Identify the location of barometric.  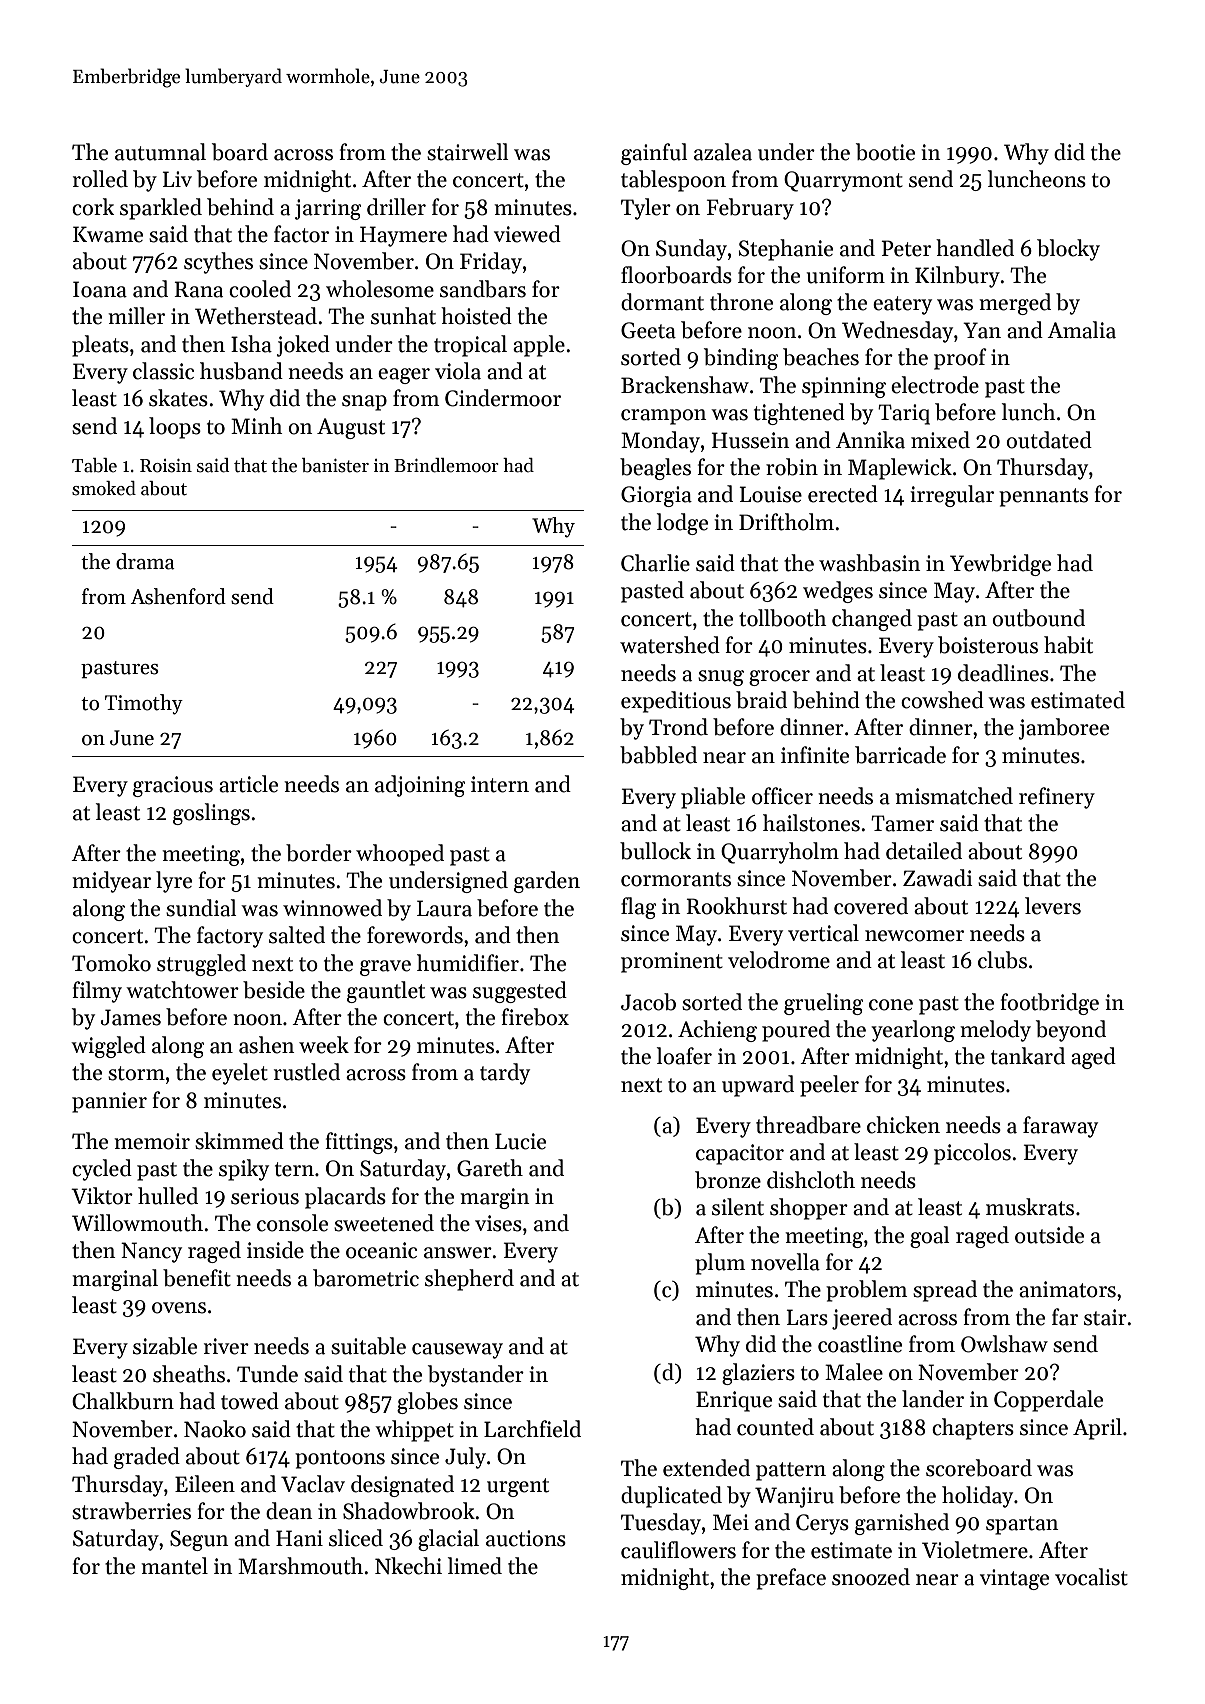
(366, 1278).
